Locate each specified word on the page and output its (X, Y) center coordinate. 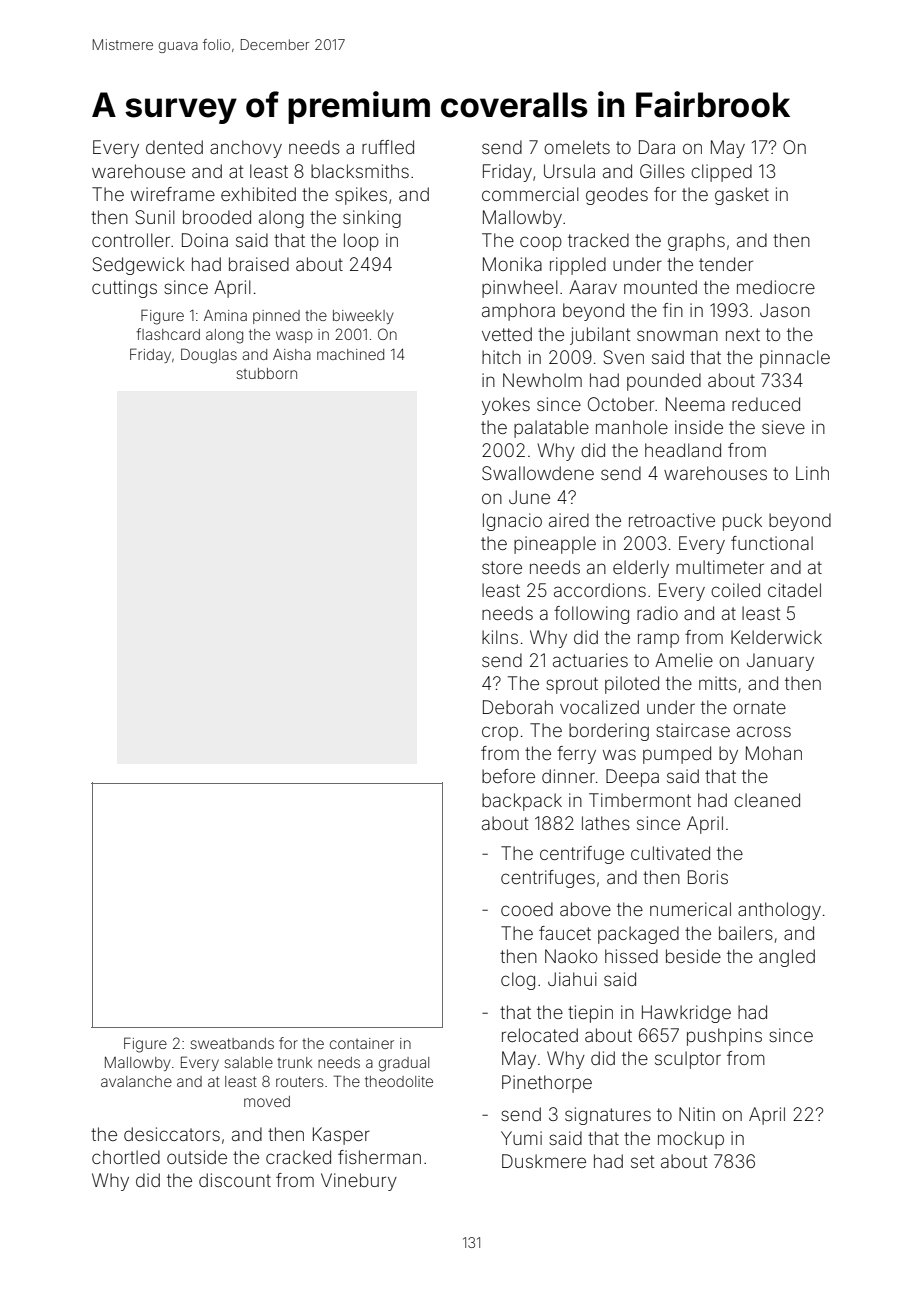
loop (361, 242)
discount (235, 1180)
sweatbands (232, 1043)
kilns (500, 637)
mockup (691, 1140)
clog (518, 981)
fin (673, 310)
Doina (205, 240)
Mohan (774, 753)
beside (693, 956)
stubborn (266, 373)
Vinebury (359, 1182)
